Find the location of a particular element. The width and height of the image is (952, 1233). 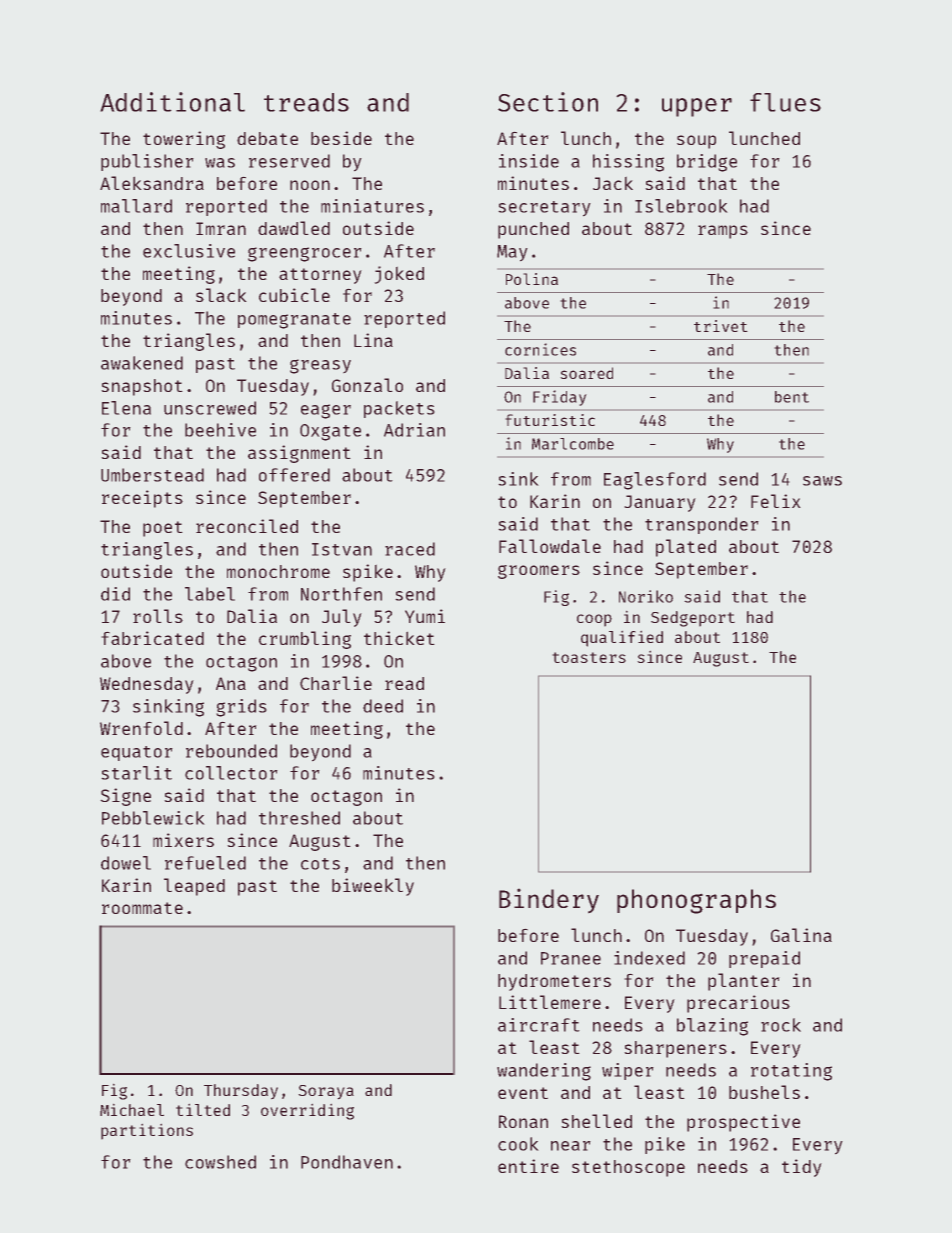

cowshed is located at coordinates (220, 1162).
